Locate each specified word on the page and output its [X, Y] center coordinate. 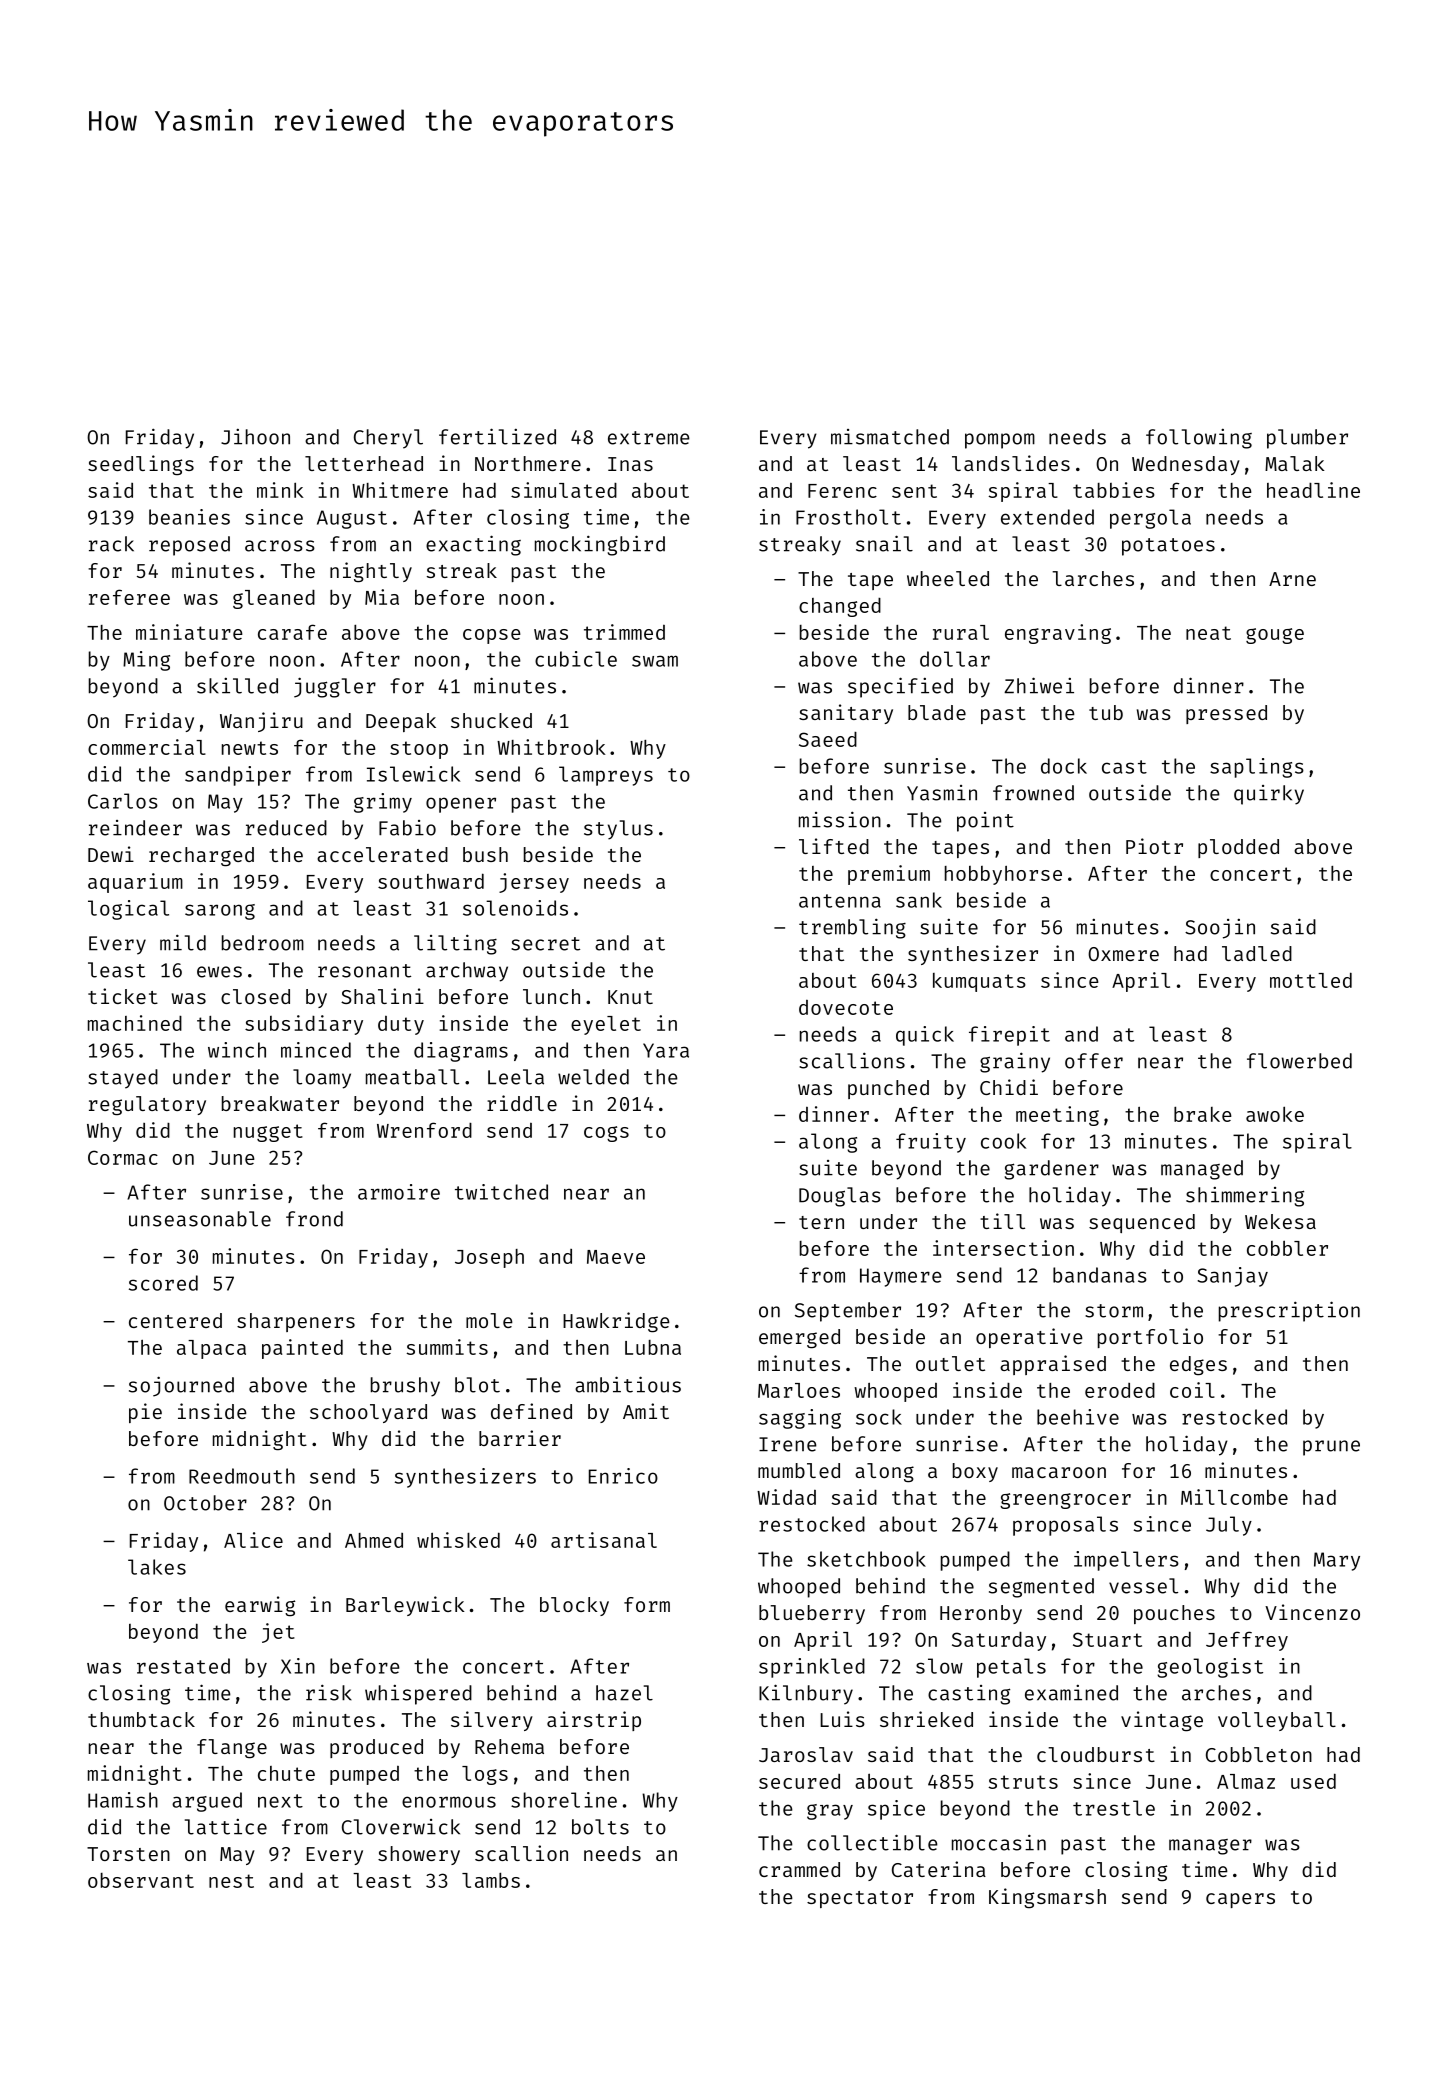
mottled [1311, 980]
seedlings [141, 465]
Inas [630, 464]
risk [329, 1692]
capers [1240, 1900]
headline [1313, 490]
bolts [600, 1827]
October [205, 1503]
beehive [1078, 1417]
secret [545, 944]
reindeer [135, 828]
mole [489, 1320]
